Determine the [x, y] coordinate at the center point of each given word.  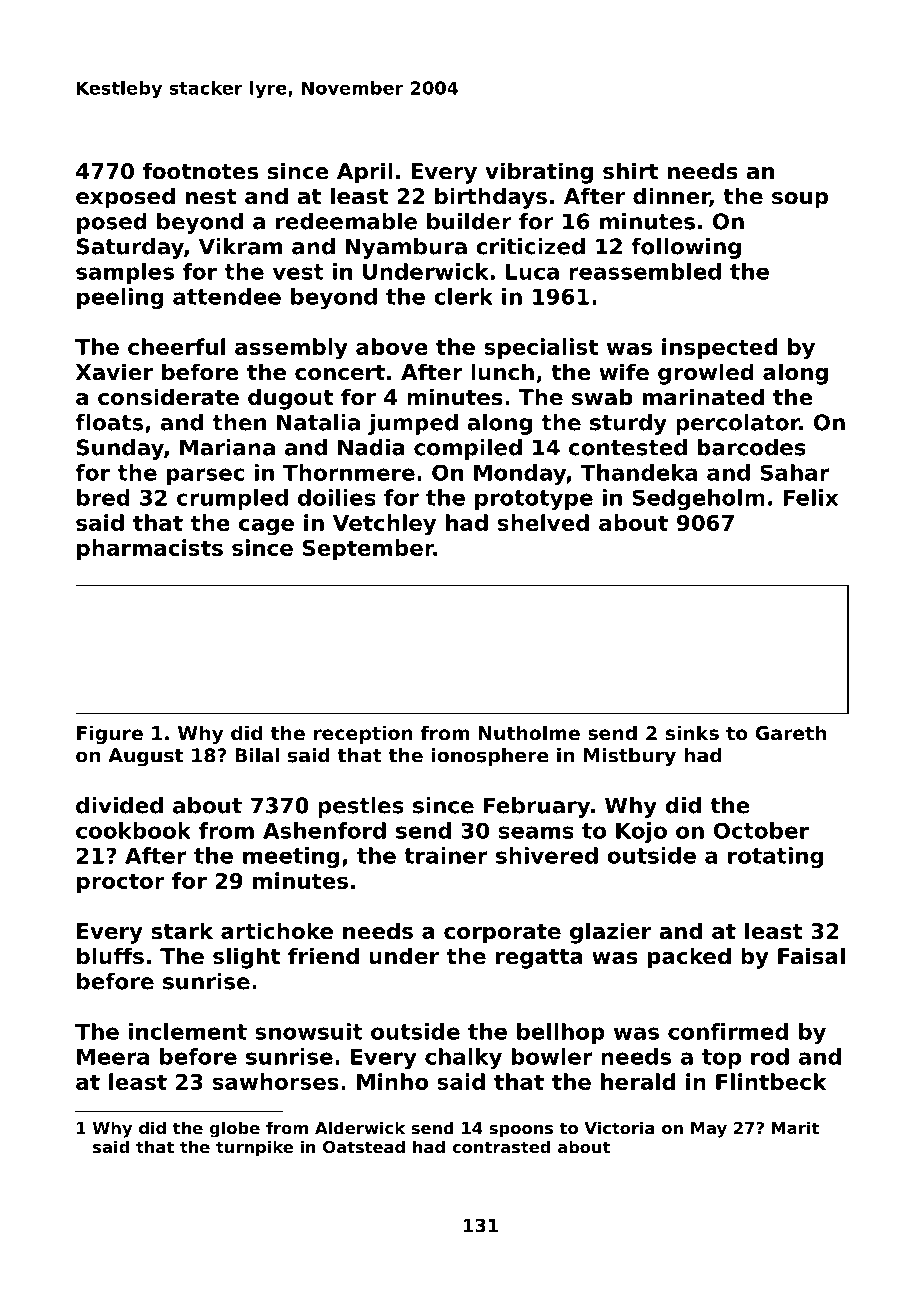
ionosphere [490, 757]
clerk [463, 296]
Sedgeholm [698, 499]
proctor [121, 883]
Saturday [130, 248]
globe [235, 1129]
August [145, 757]
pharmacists [150, 549]
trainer [446, 855]
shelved [543, 522]
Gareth [790, 732]
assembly [291, 349]
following [686, 248]
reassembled [645, 271]
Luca [532, 272]
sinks [692, 733]
